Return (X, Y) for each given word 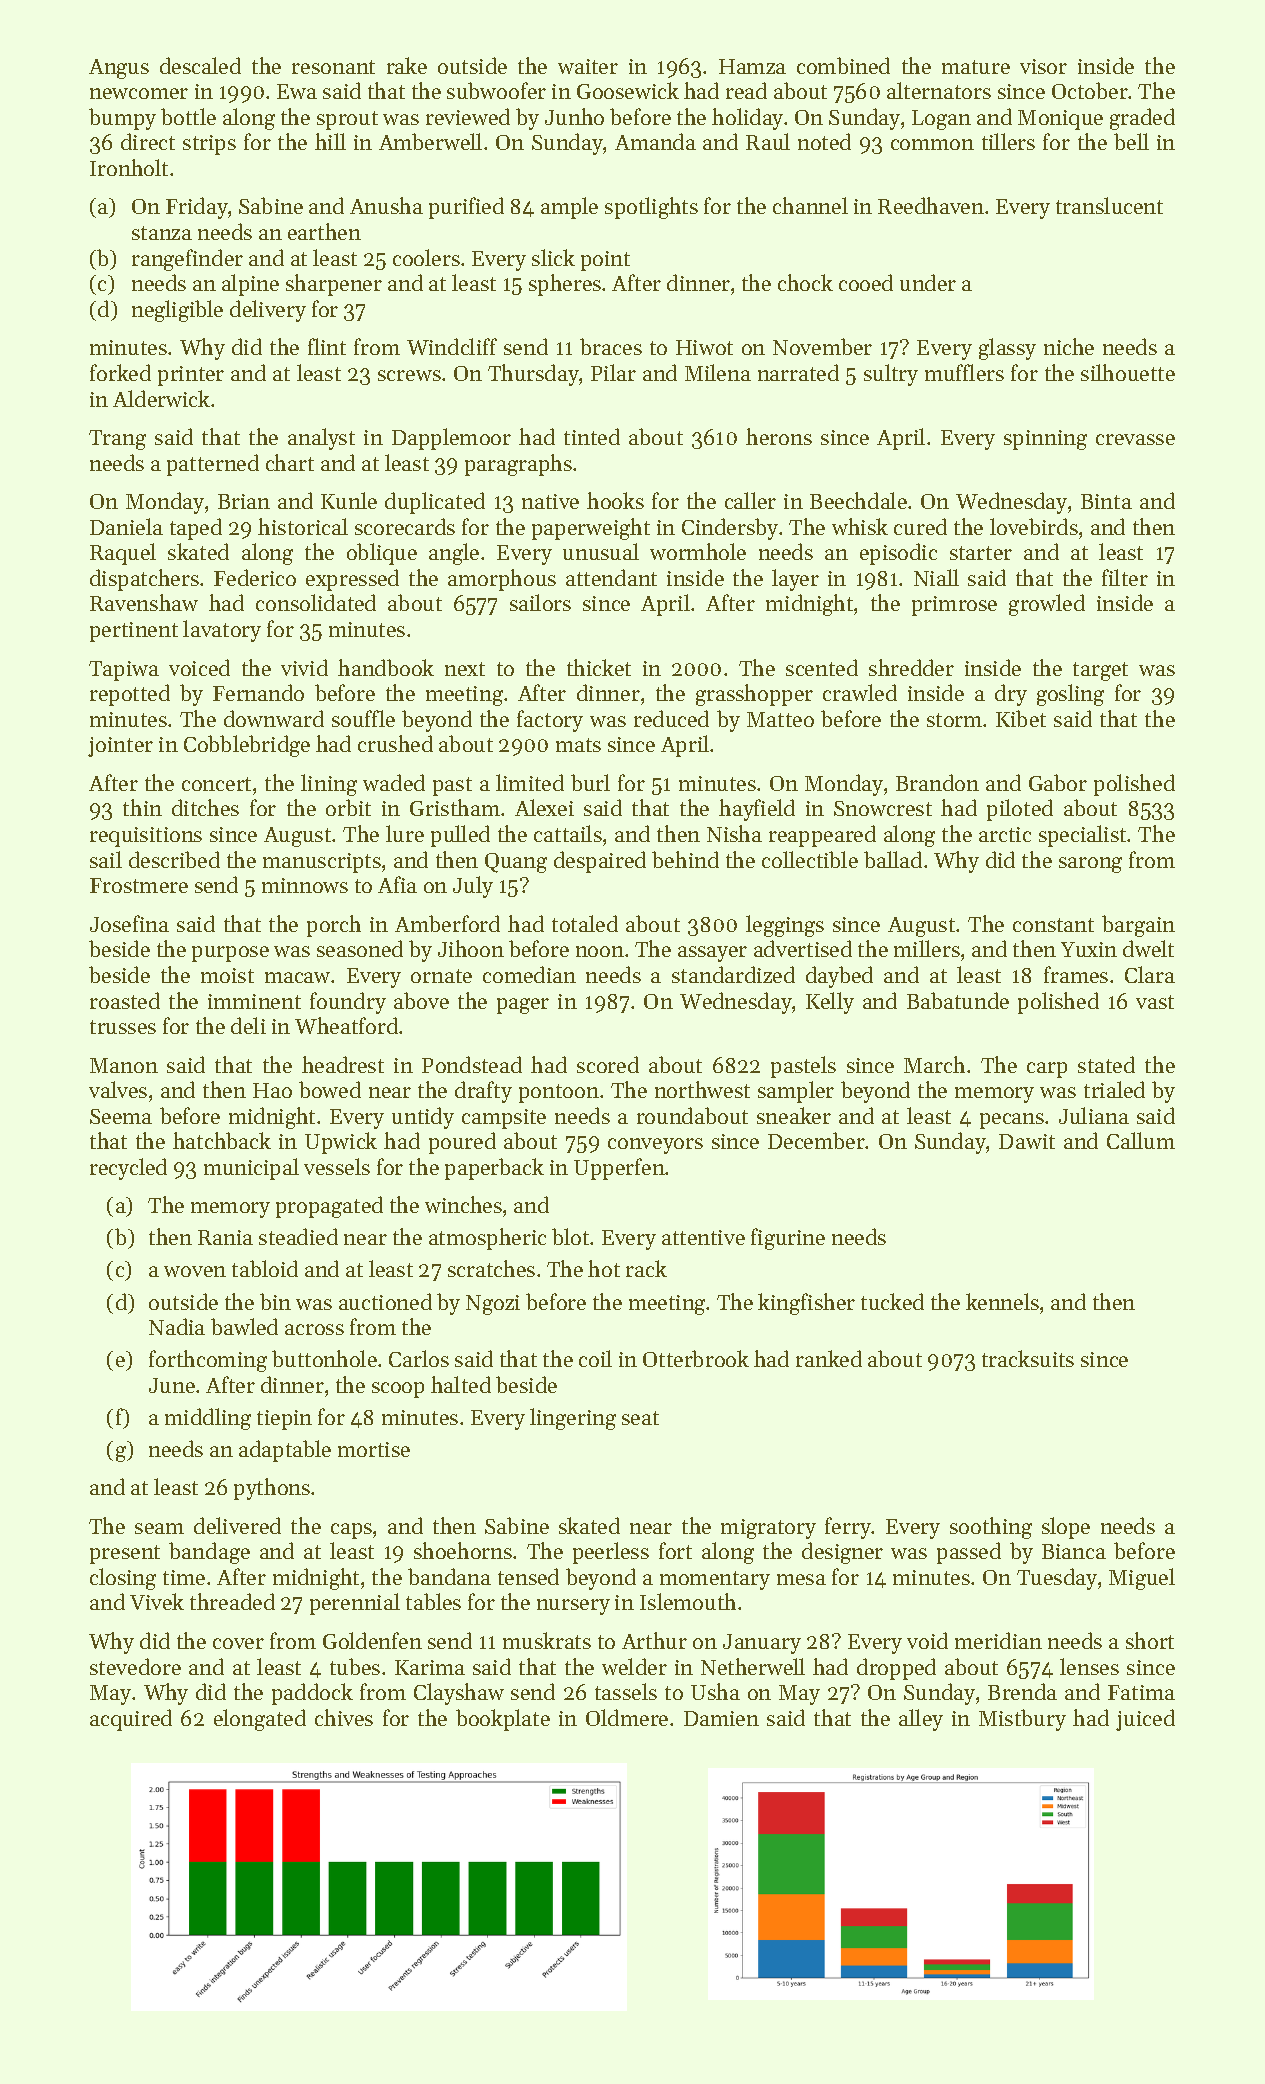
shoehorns (463, 1550)
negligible (177, 311)
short (1150, 1640)
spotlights (651, 208)
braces (611, 346)
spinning (1045, 440)
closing (123, 1579)
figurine (788, 1239)
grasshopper (754, 695)
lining (329, 785)
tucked (892, 1301)
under (928, 282)
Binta (1106, 501)
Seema (121, 1116)
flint (327, 346)
